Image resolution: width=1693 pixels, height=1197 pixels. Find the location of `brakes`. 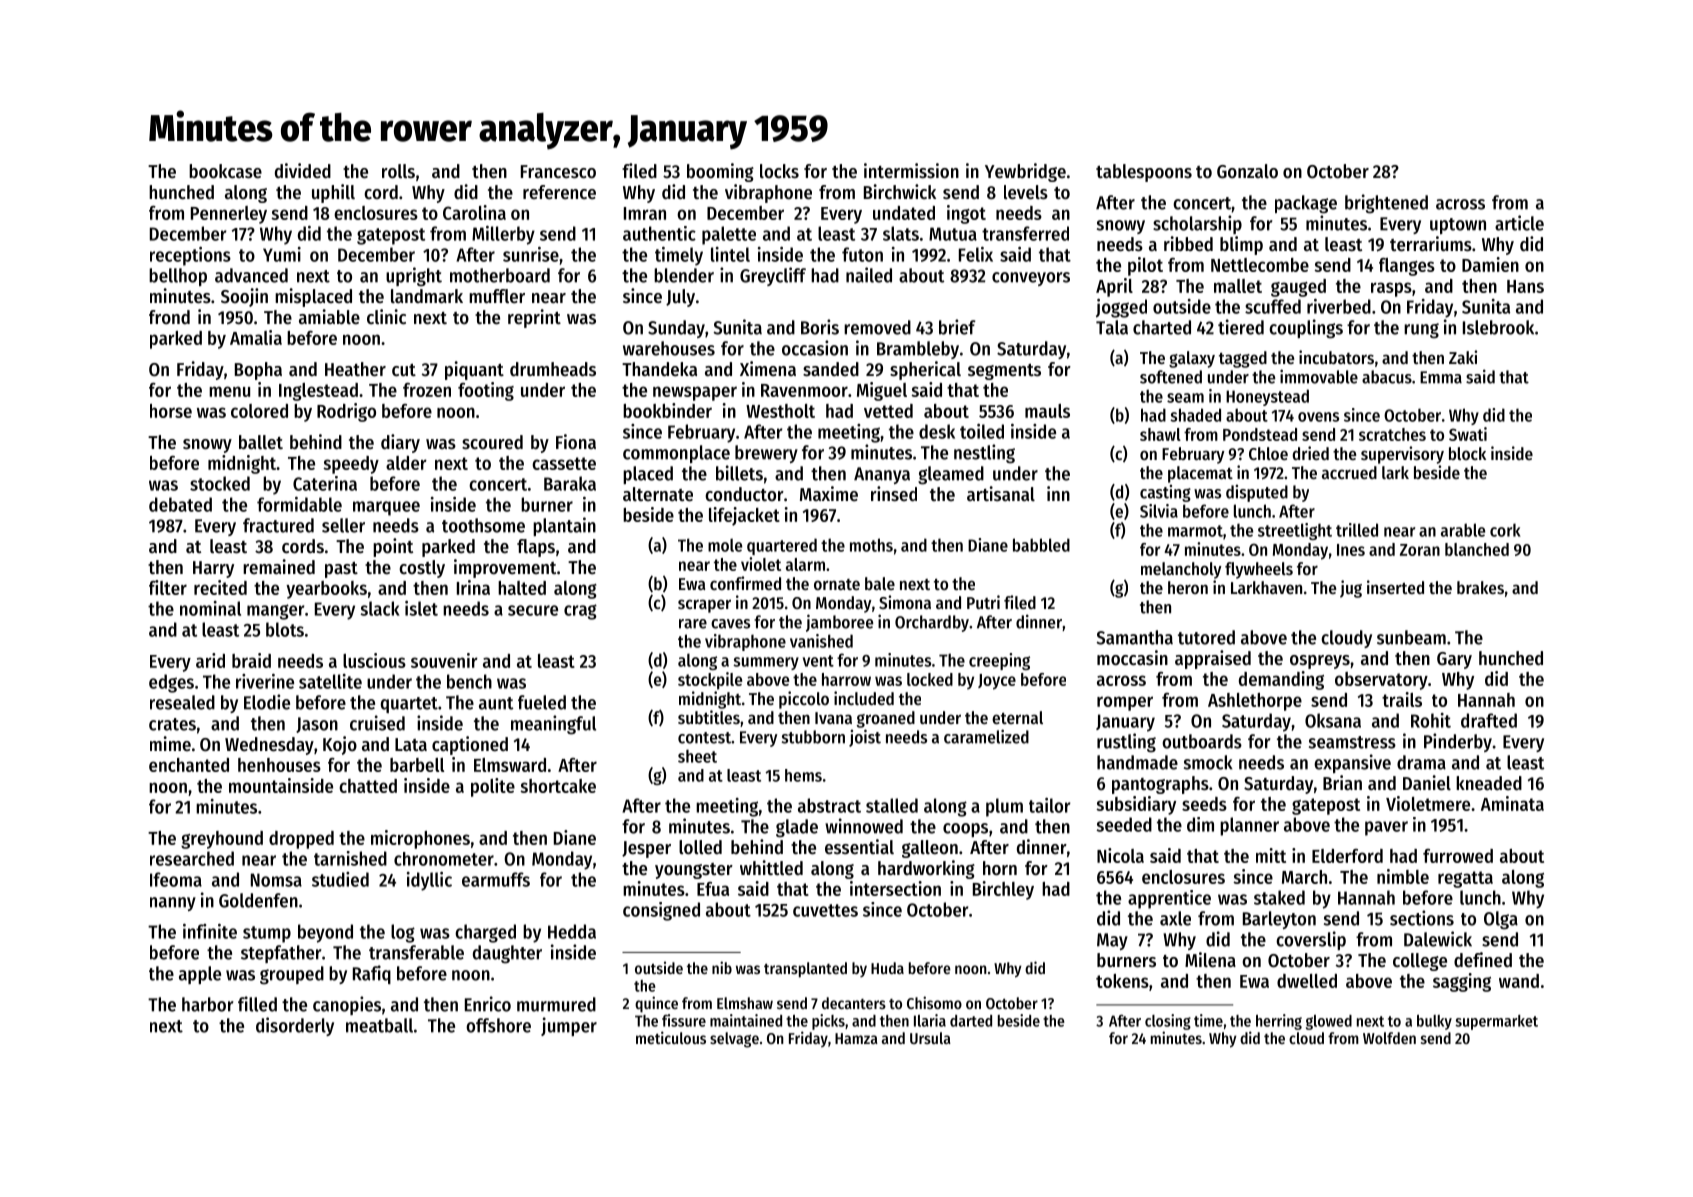

brakes is located at coordinates (1480, 587).
